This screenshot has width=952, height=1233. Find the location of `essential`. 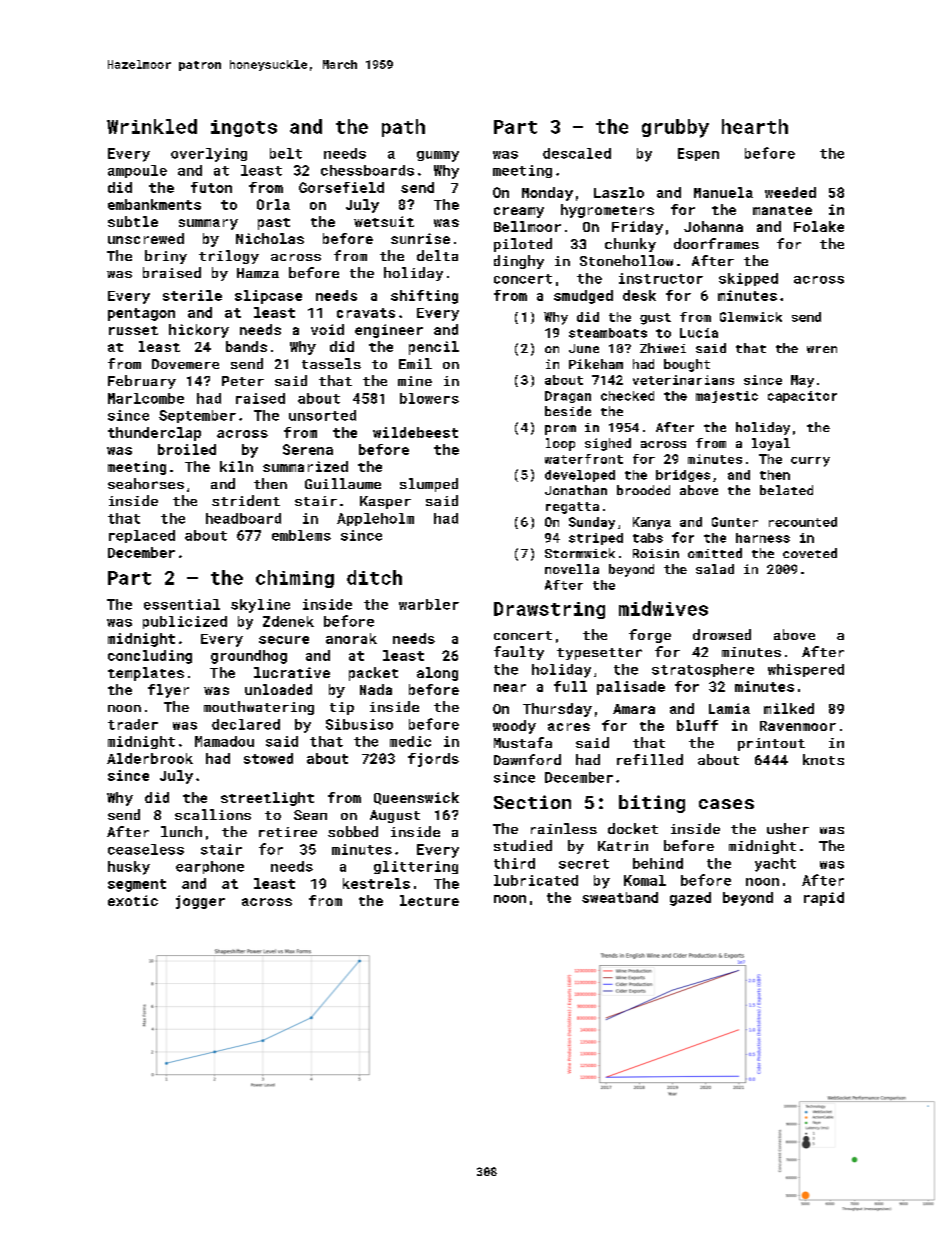

essential is located at coordinates (182, 604).
